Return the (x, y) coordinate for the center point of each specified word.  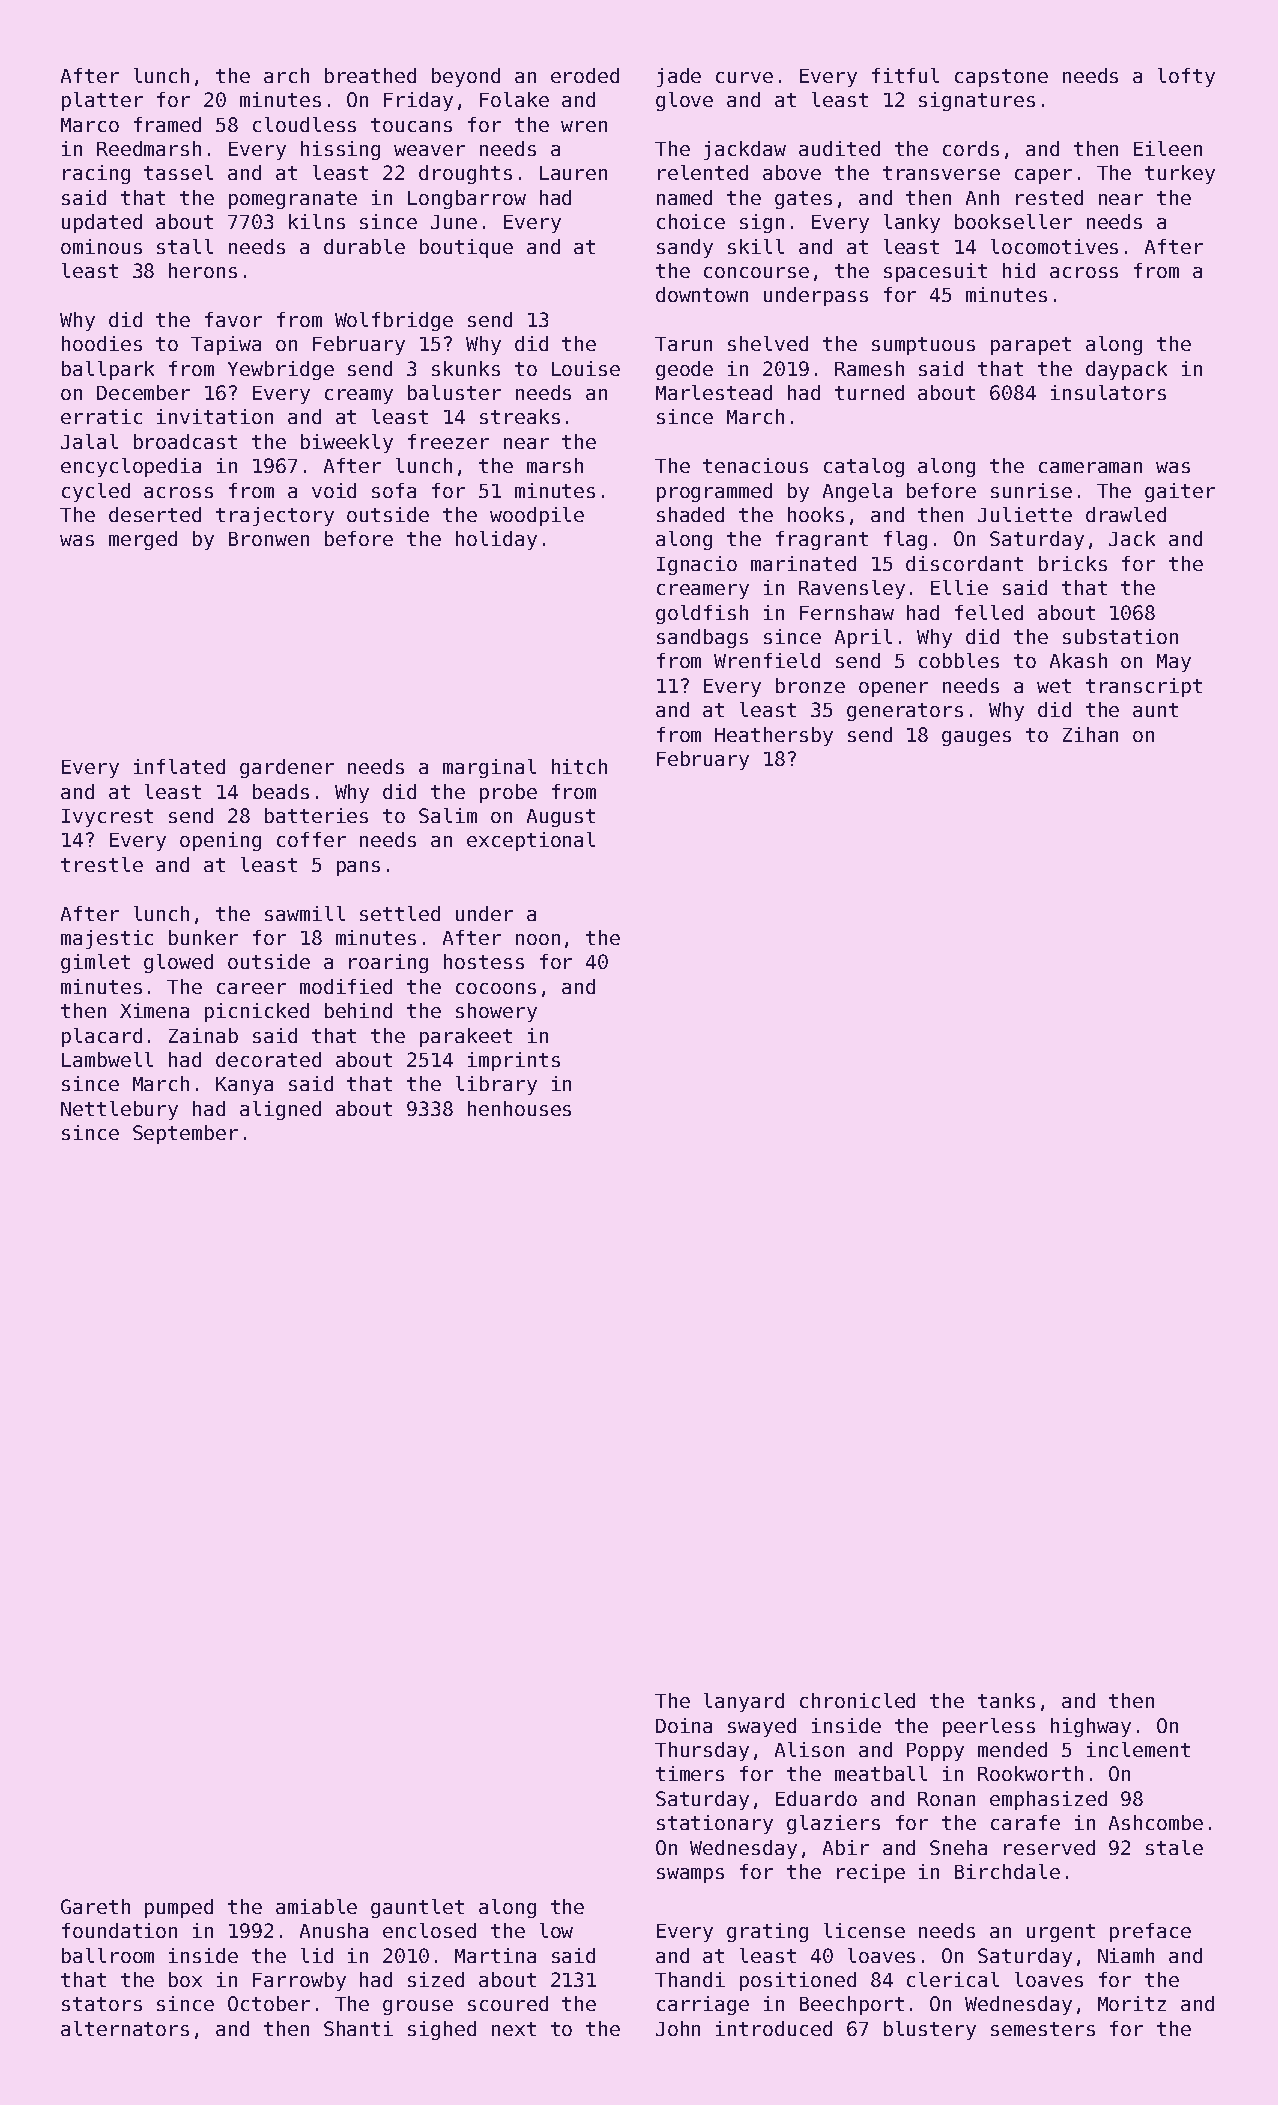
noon (538, 939)
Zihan (1090, 734)
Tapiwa (226, 345)
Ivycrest (107, 818)
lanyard (744, 1702)
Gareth (95, 1906)
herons (203, 270)
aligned (280, 1110)
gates (803, 200)
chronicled (857, 1700)
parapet (1031, 346)
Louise (586, 368)
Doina (684, 1725)
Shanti (358, 2028)
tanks (1006, 1700)
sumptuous (923, 346)
